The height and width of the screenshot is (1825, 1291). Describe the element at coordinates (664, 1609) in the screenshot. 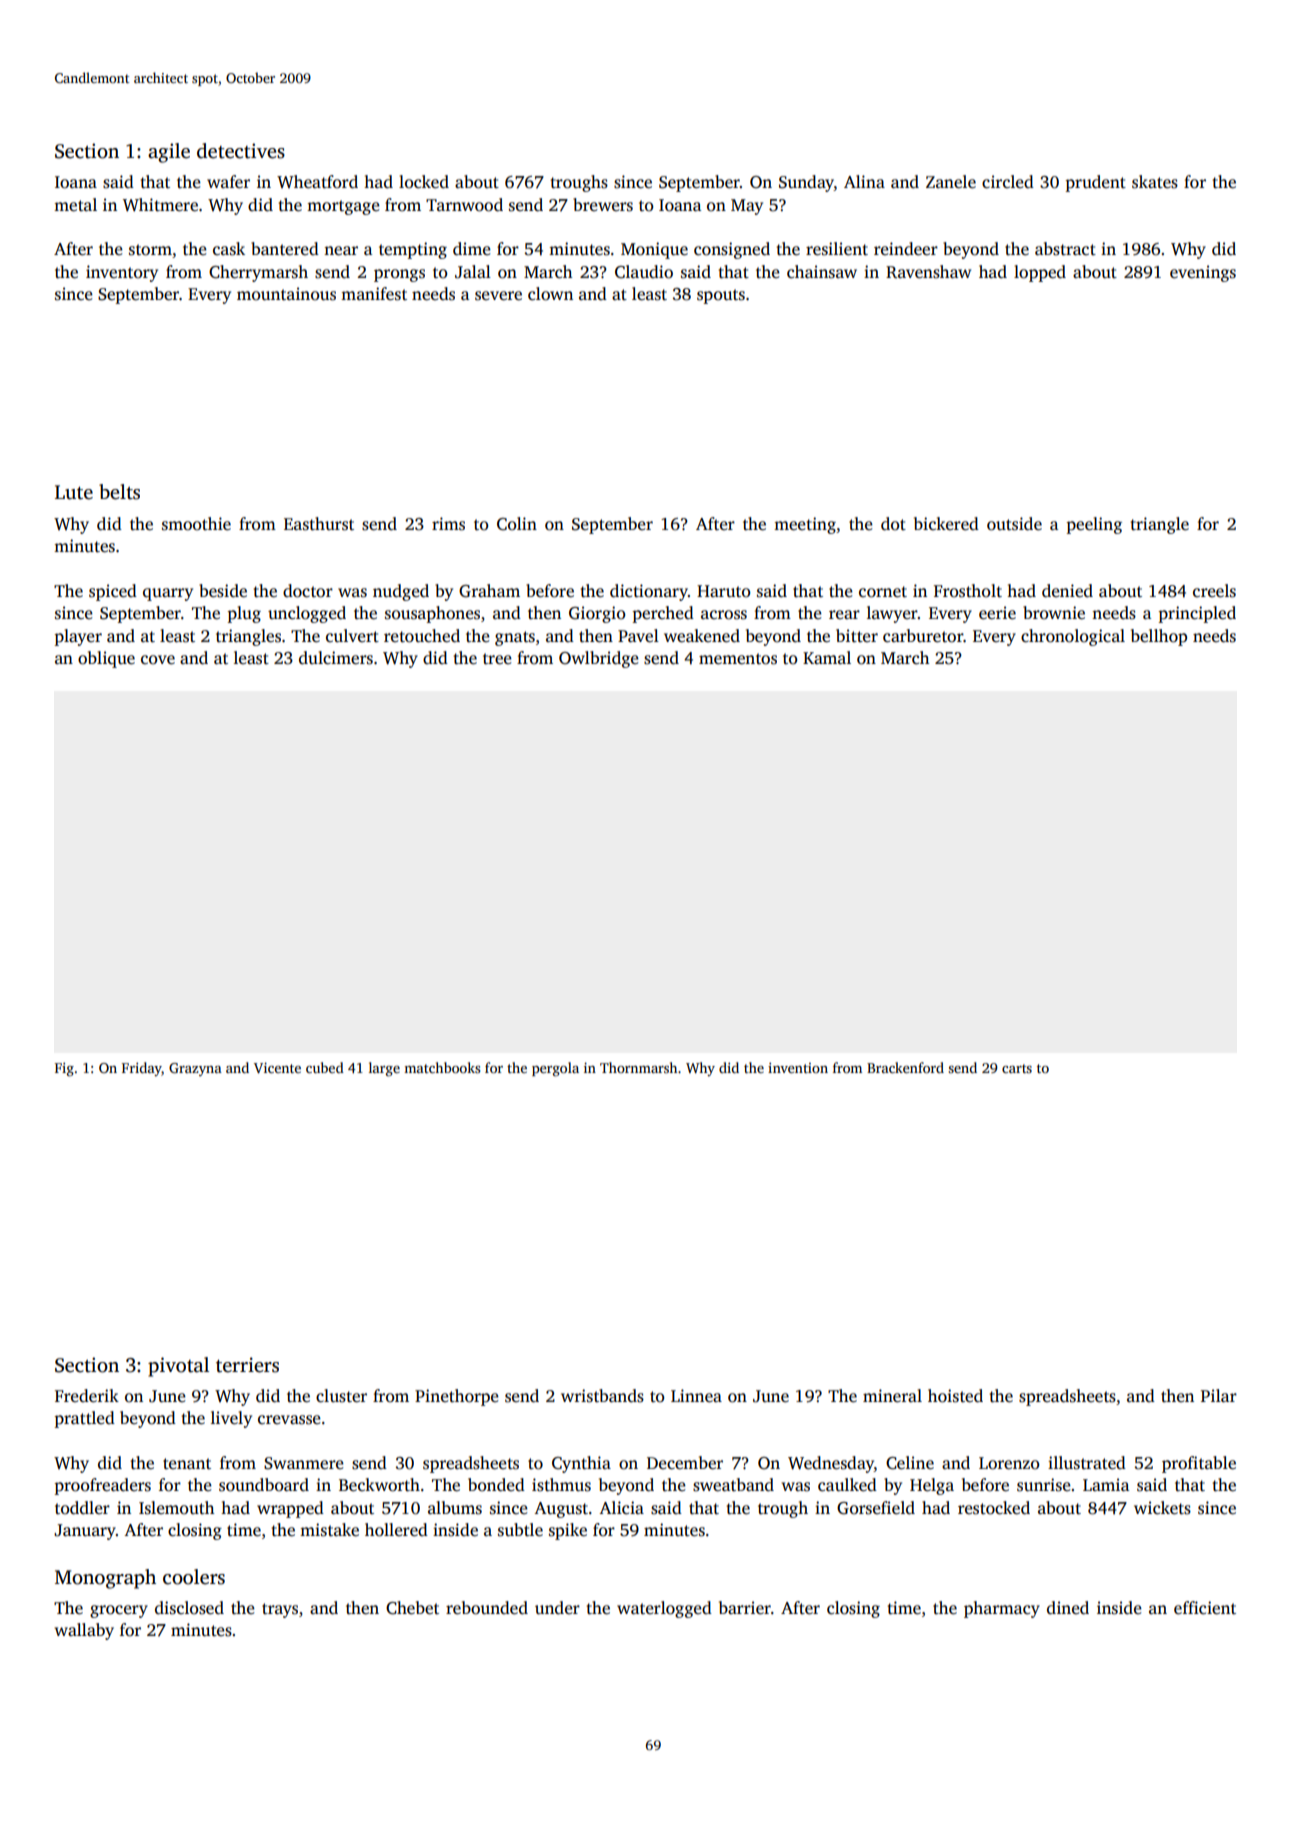

I see `waterlogged` at that location.
